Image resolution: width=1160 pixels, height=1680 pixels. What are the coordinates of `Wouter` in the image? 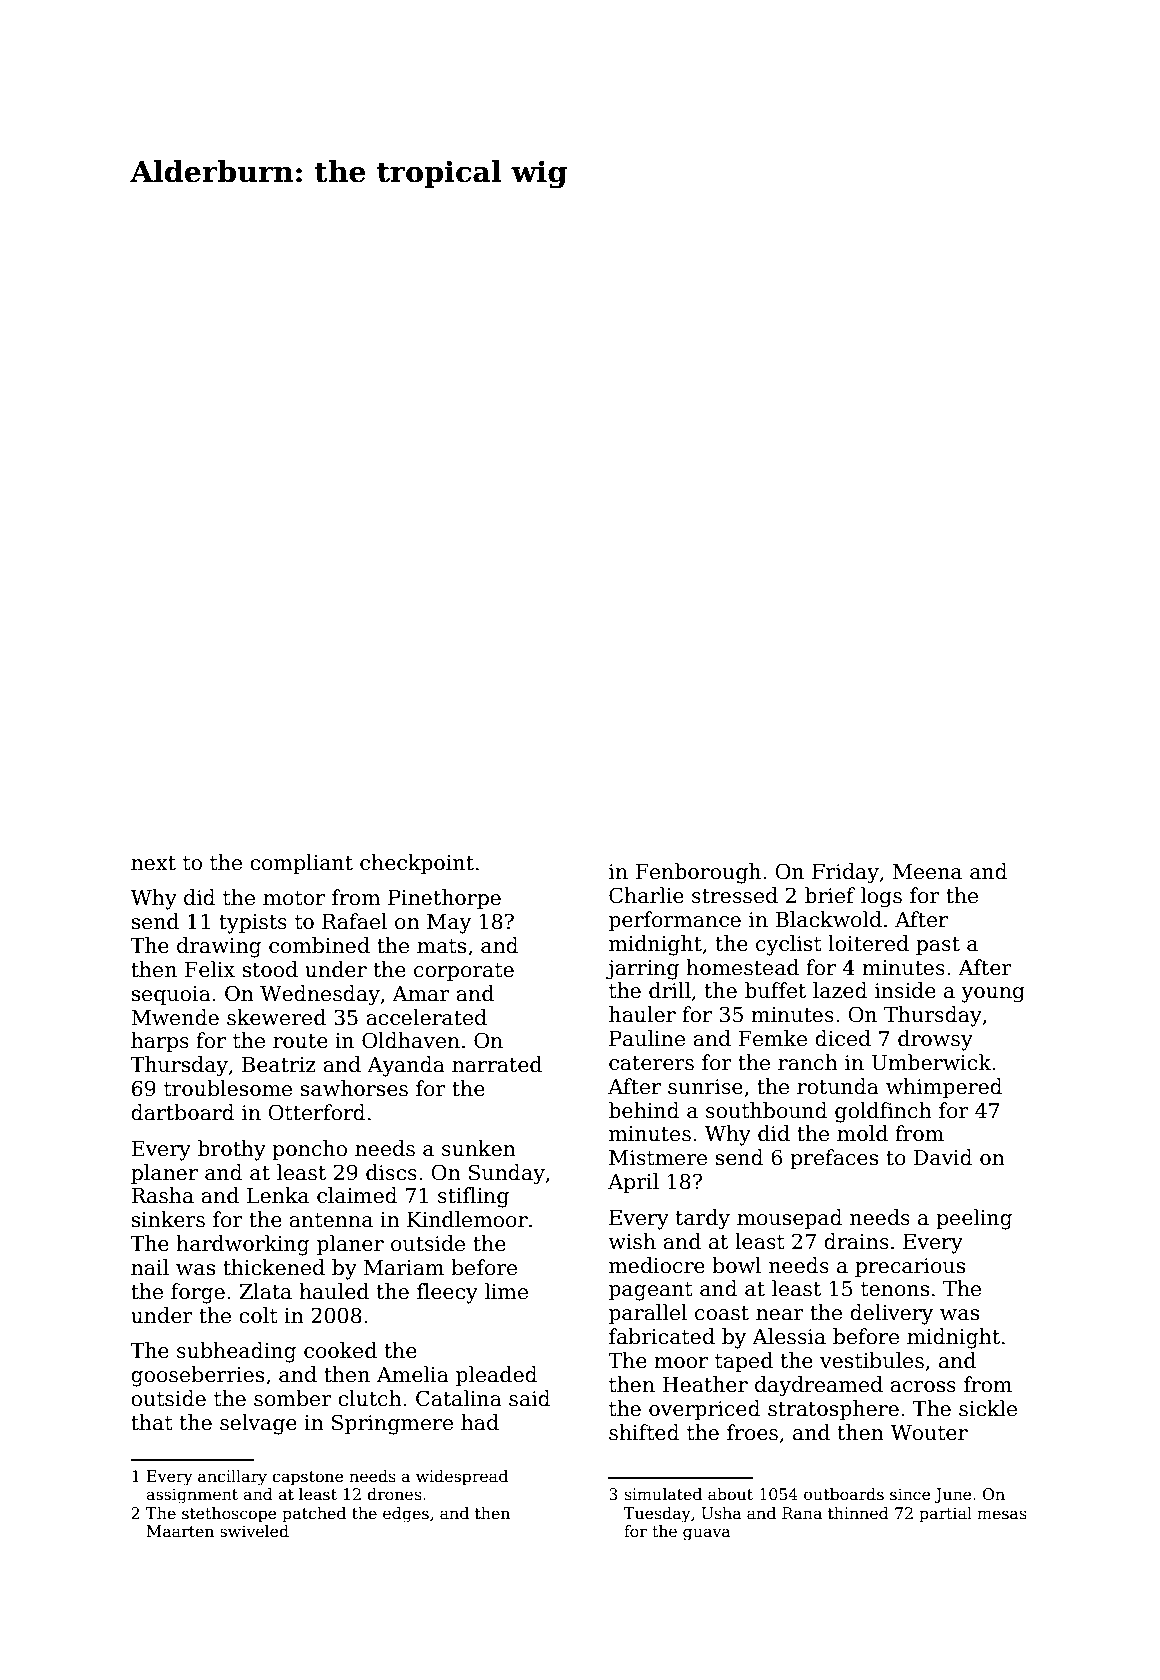 It's located at (929, 1433).
